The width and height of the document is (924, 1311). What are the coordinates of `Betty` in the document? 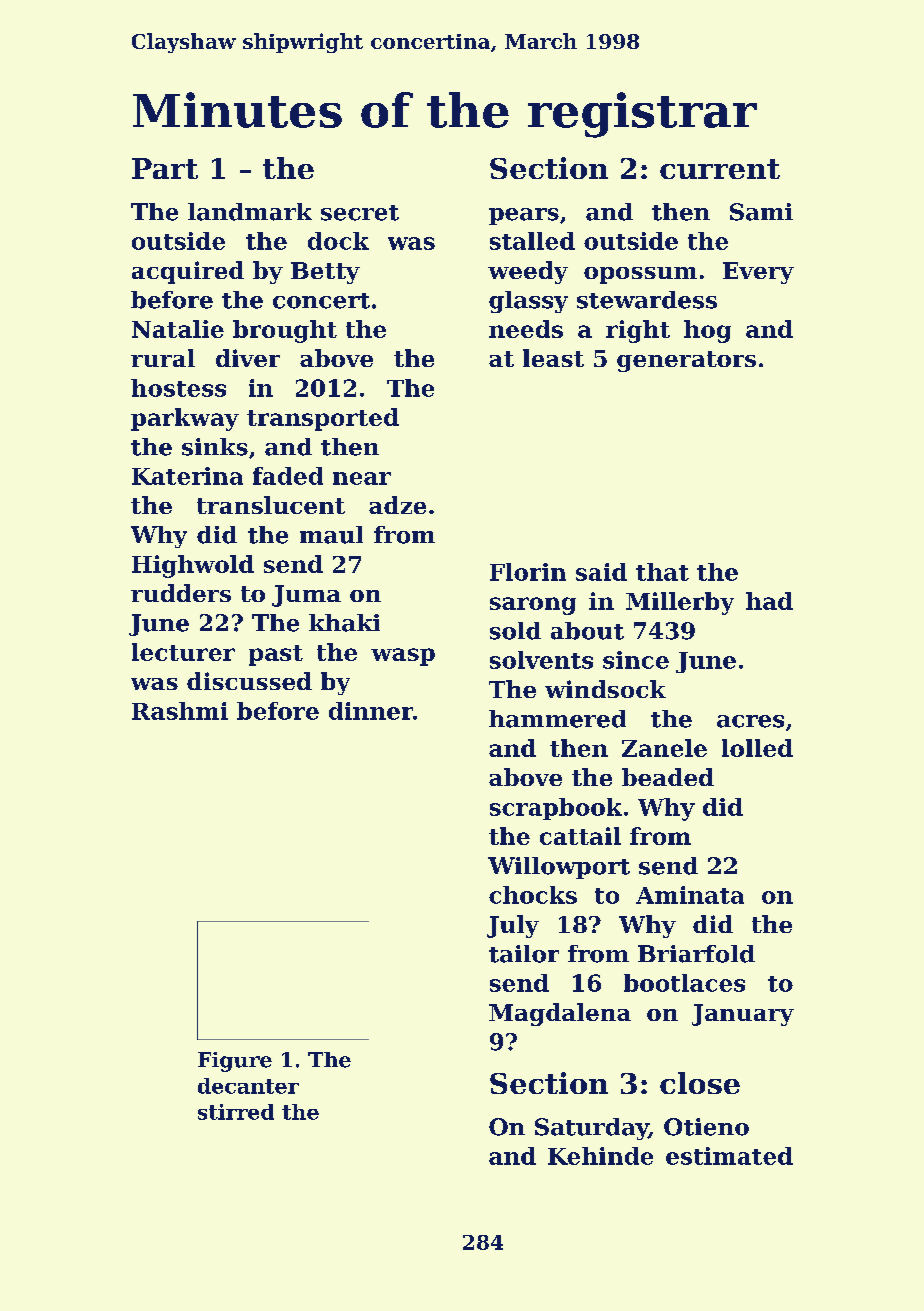 It's located at (325, 273).
